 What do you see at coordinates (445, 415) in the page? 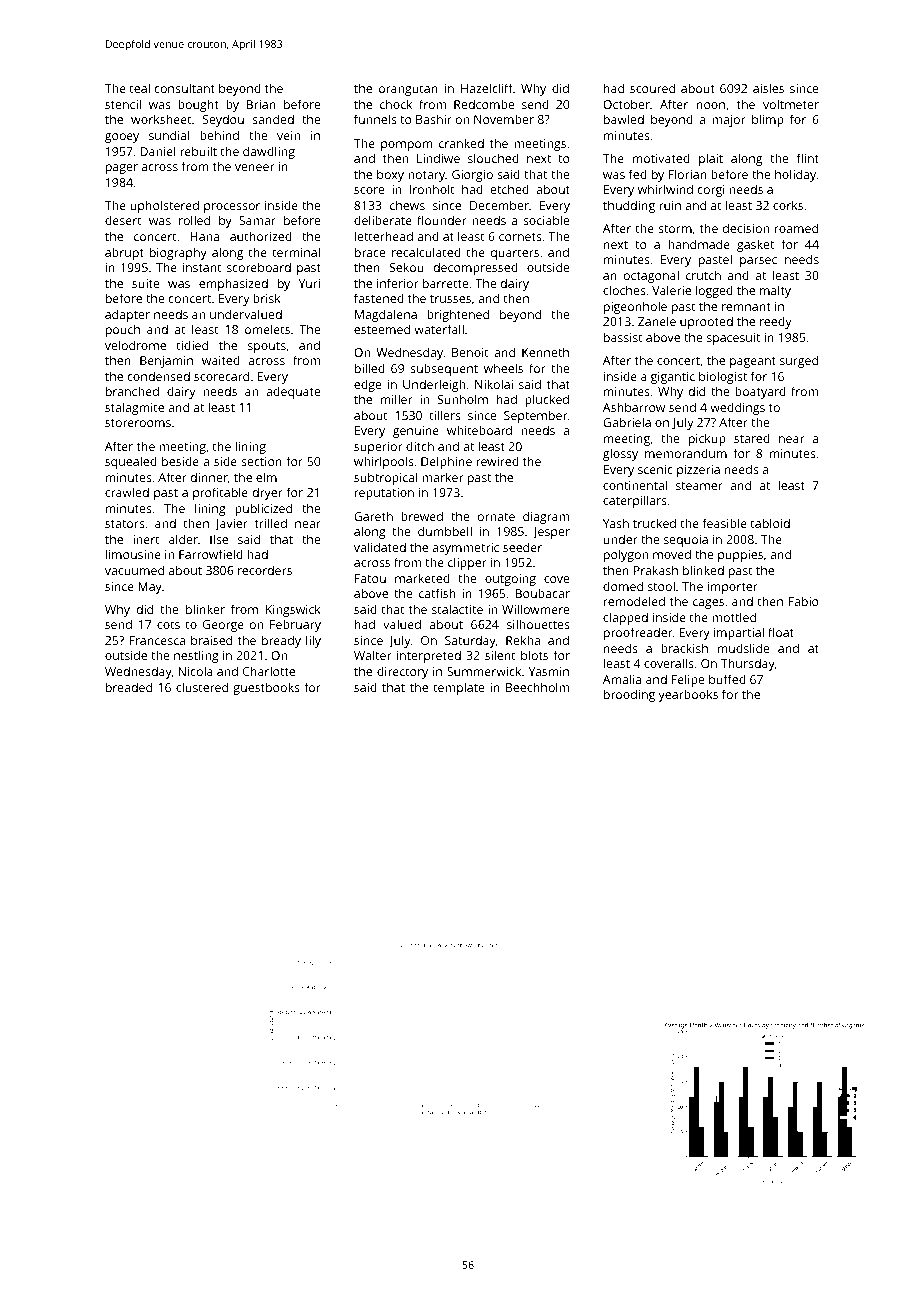
I see `tillers` at bounding box center [445, 415].
